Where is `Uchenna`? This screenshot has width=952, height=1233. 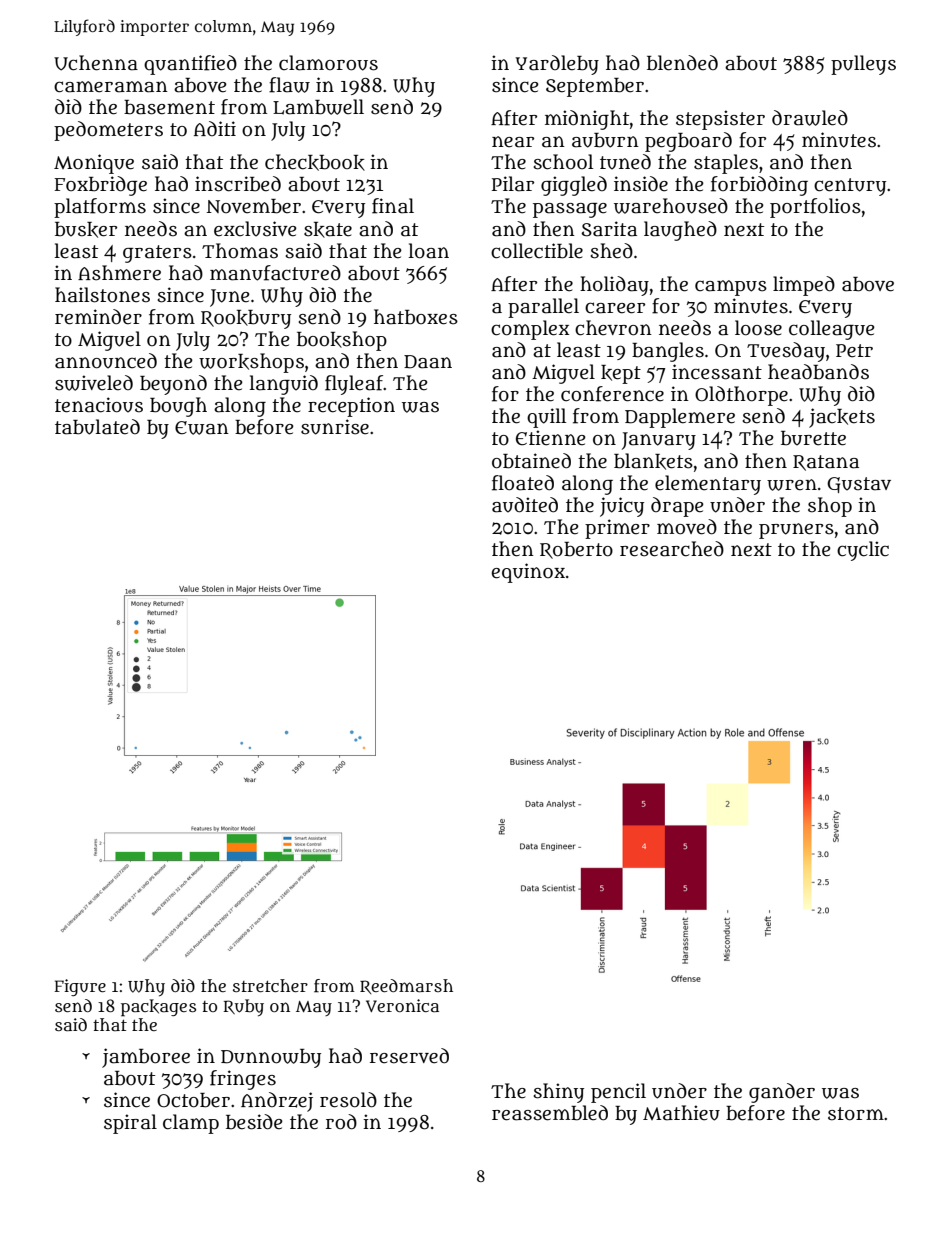 Uchenna is located at coordinates (96, 63).
